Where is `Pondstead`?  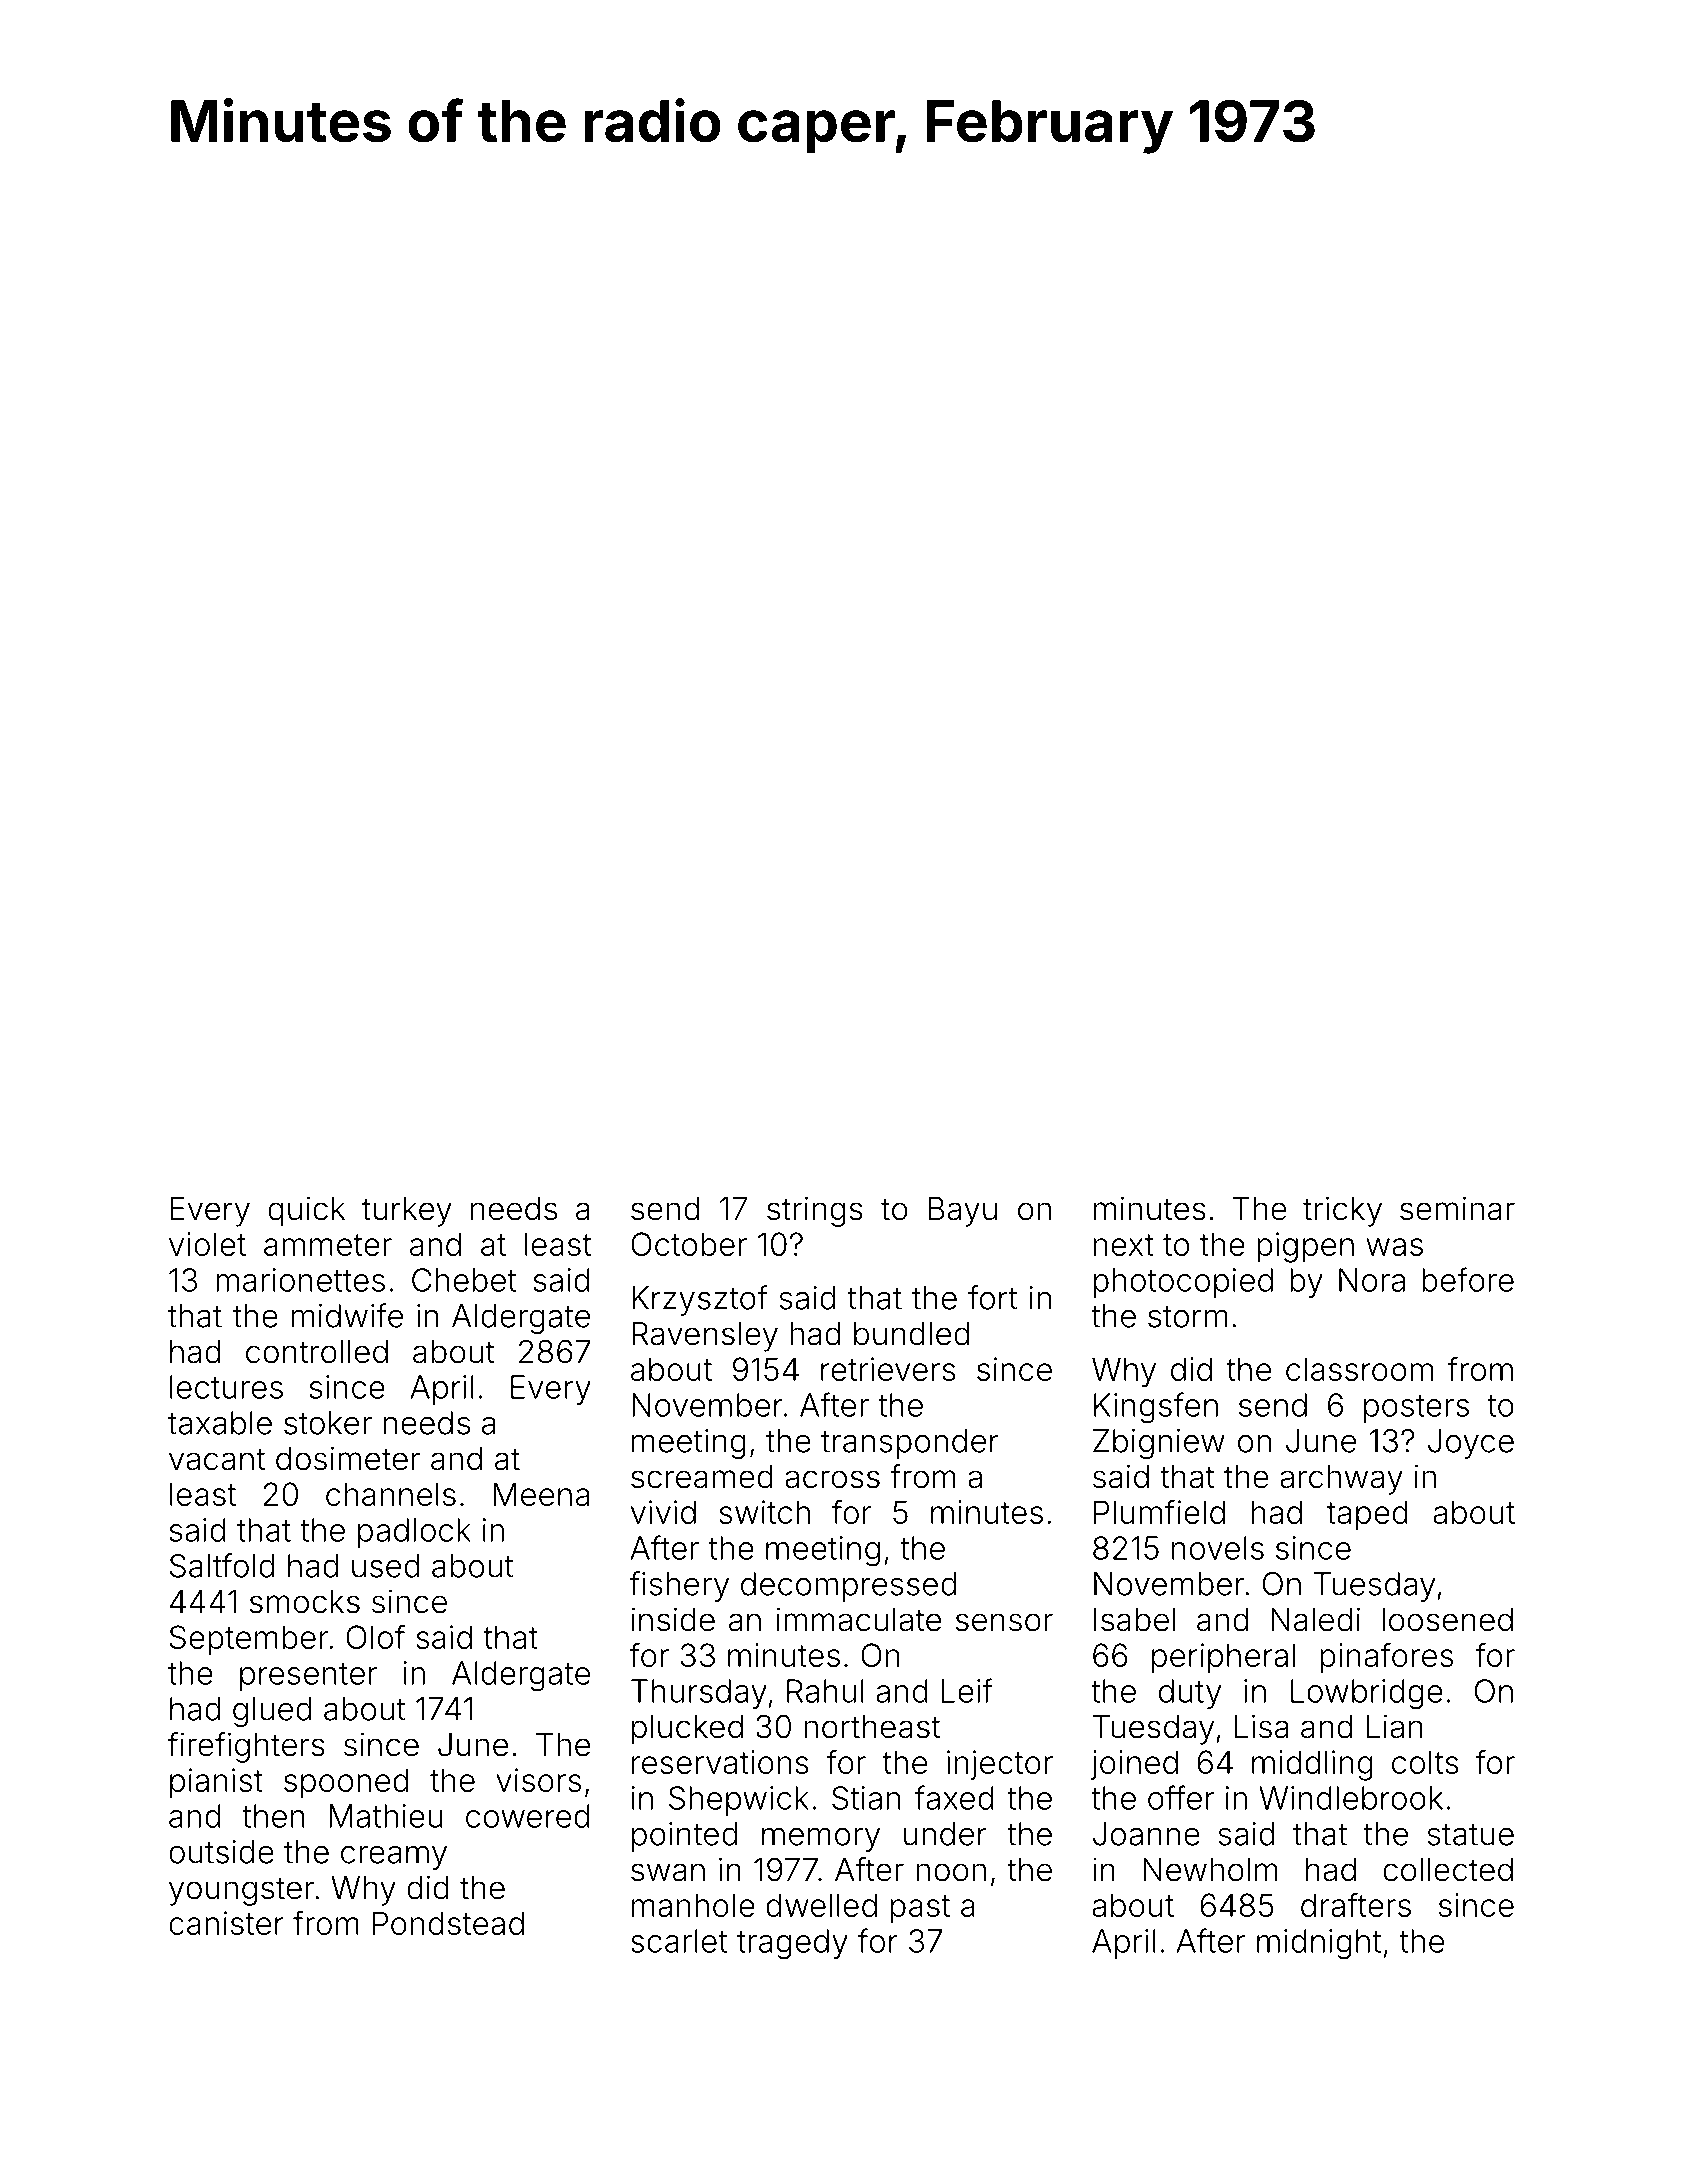
Pondstead is located at coordinates (448, 1923).
